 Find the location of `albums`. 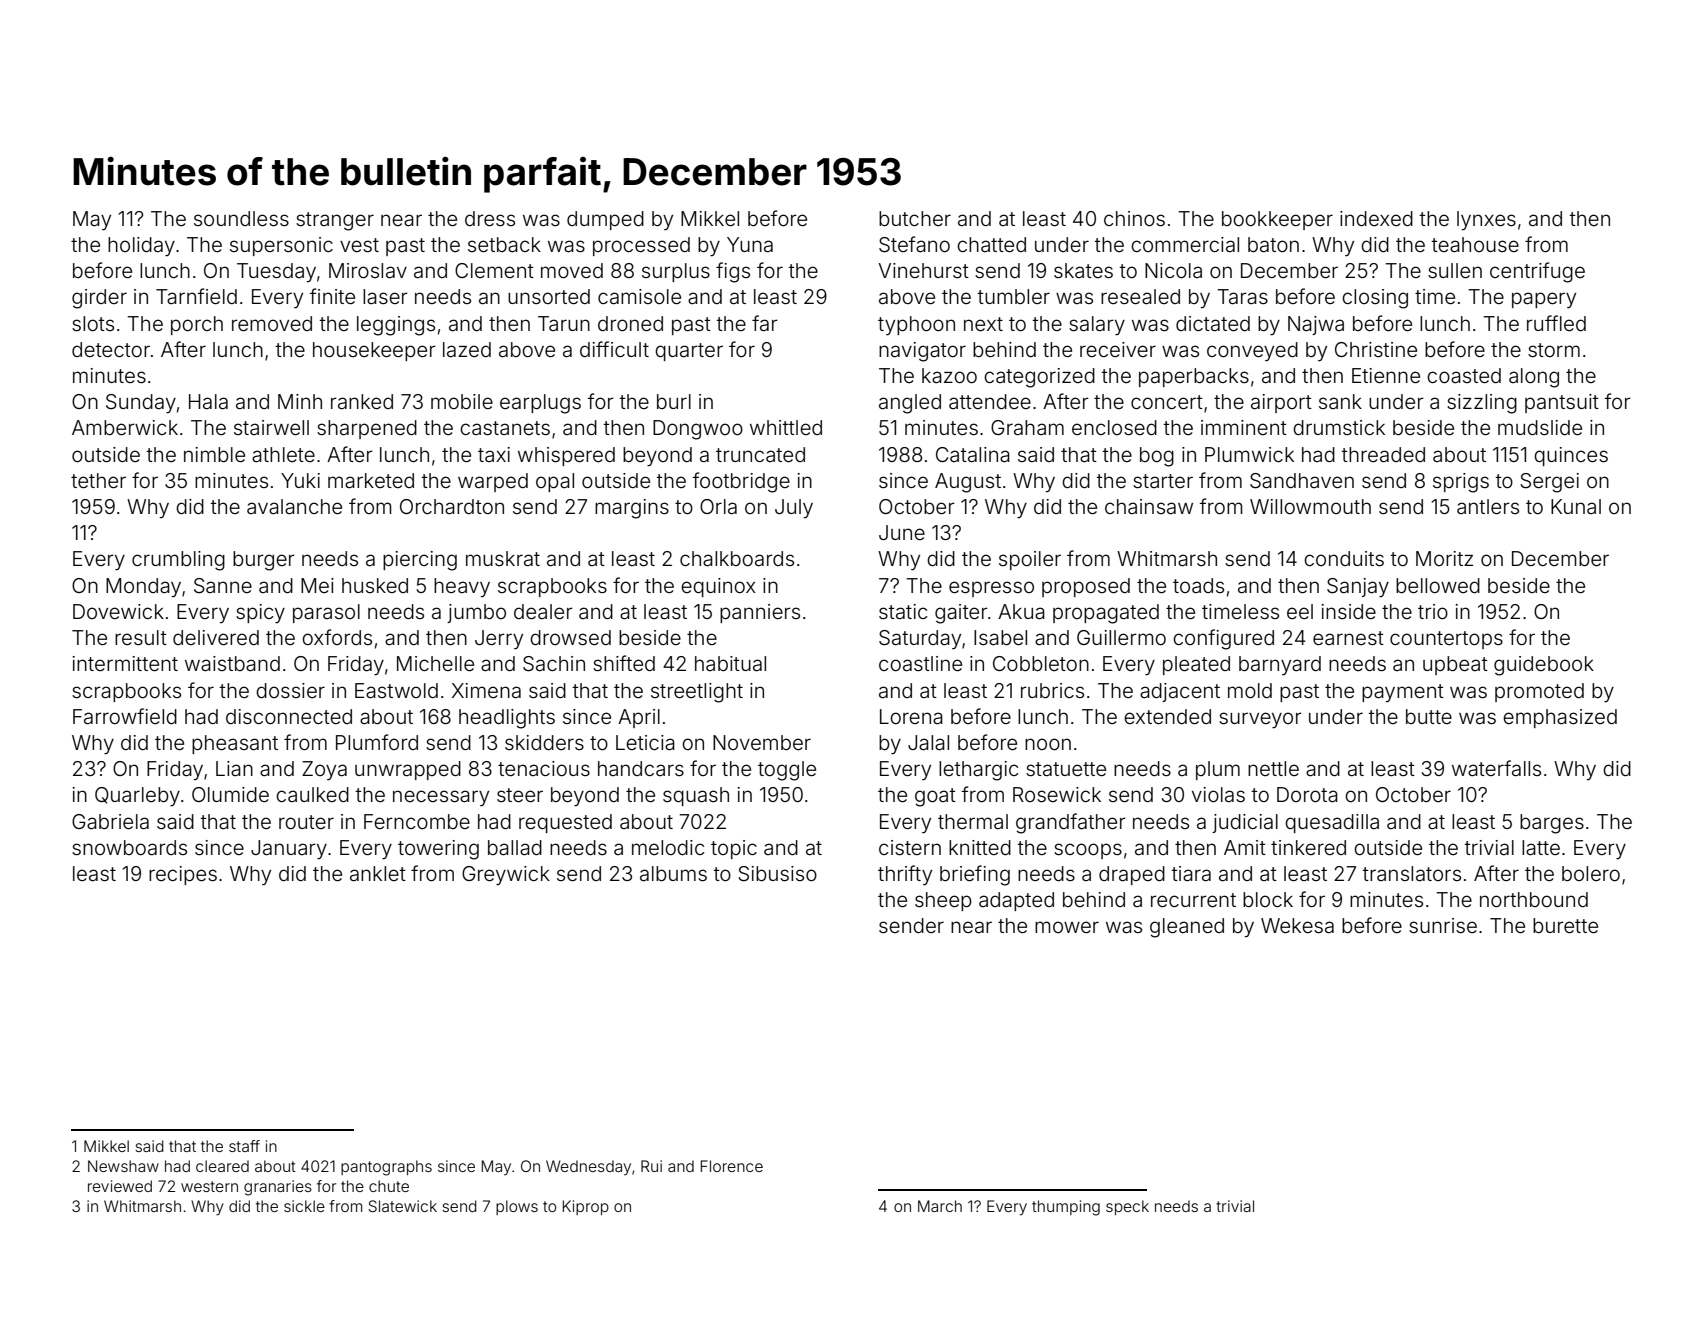

albums is located at coordinates (673, 873).
